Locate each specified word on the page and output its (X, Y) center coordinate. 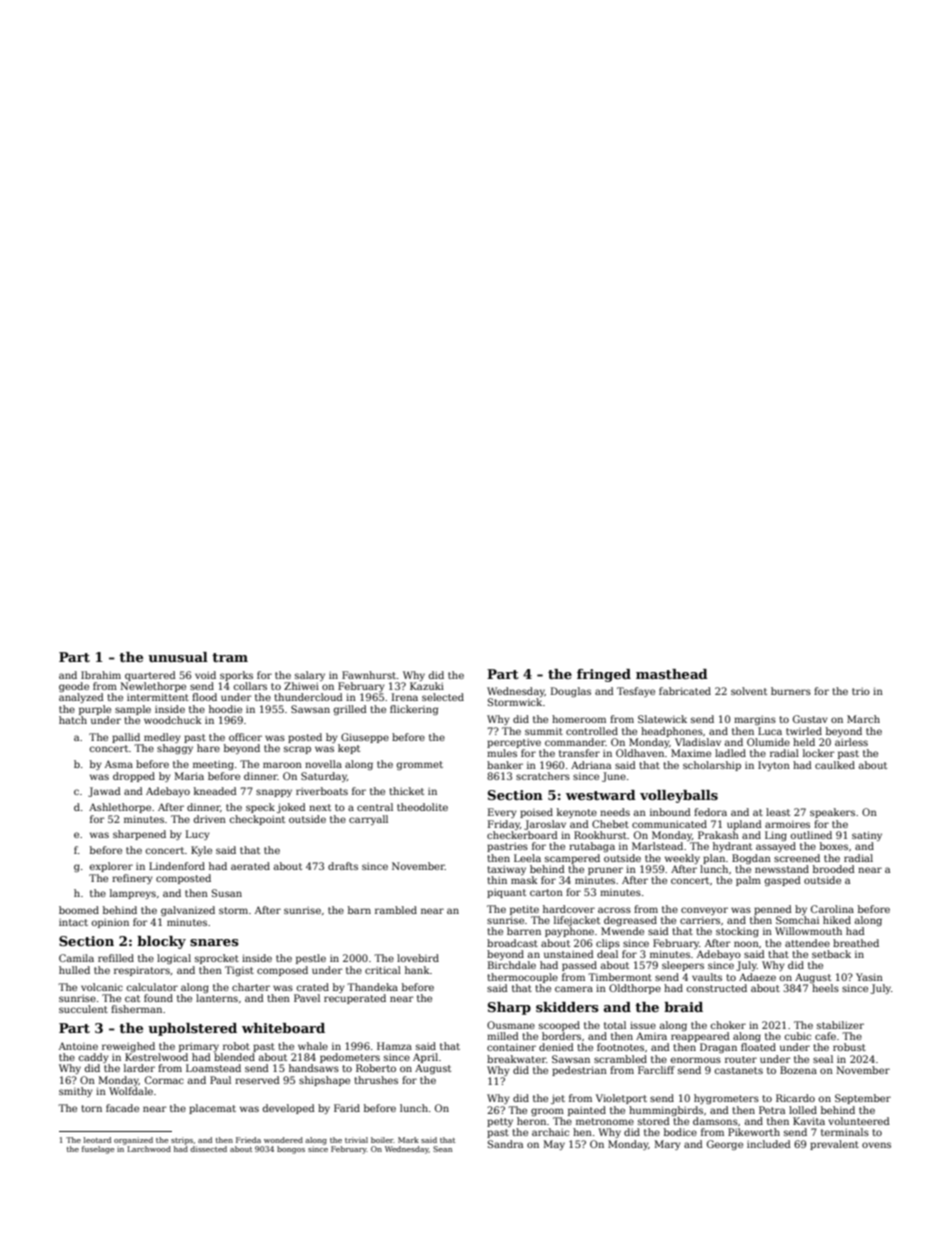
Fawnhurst (369, 675)
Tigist (239, 971)
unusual (178, 657)
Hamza (394, 1046)
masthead (672, 674)
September (863, 1099)
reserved (257, 1080)
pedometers (350, 1058)
